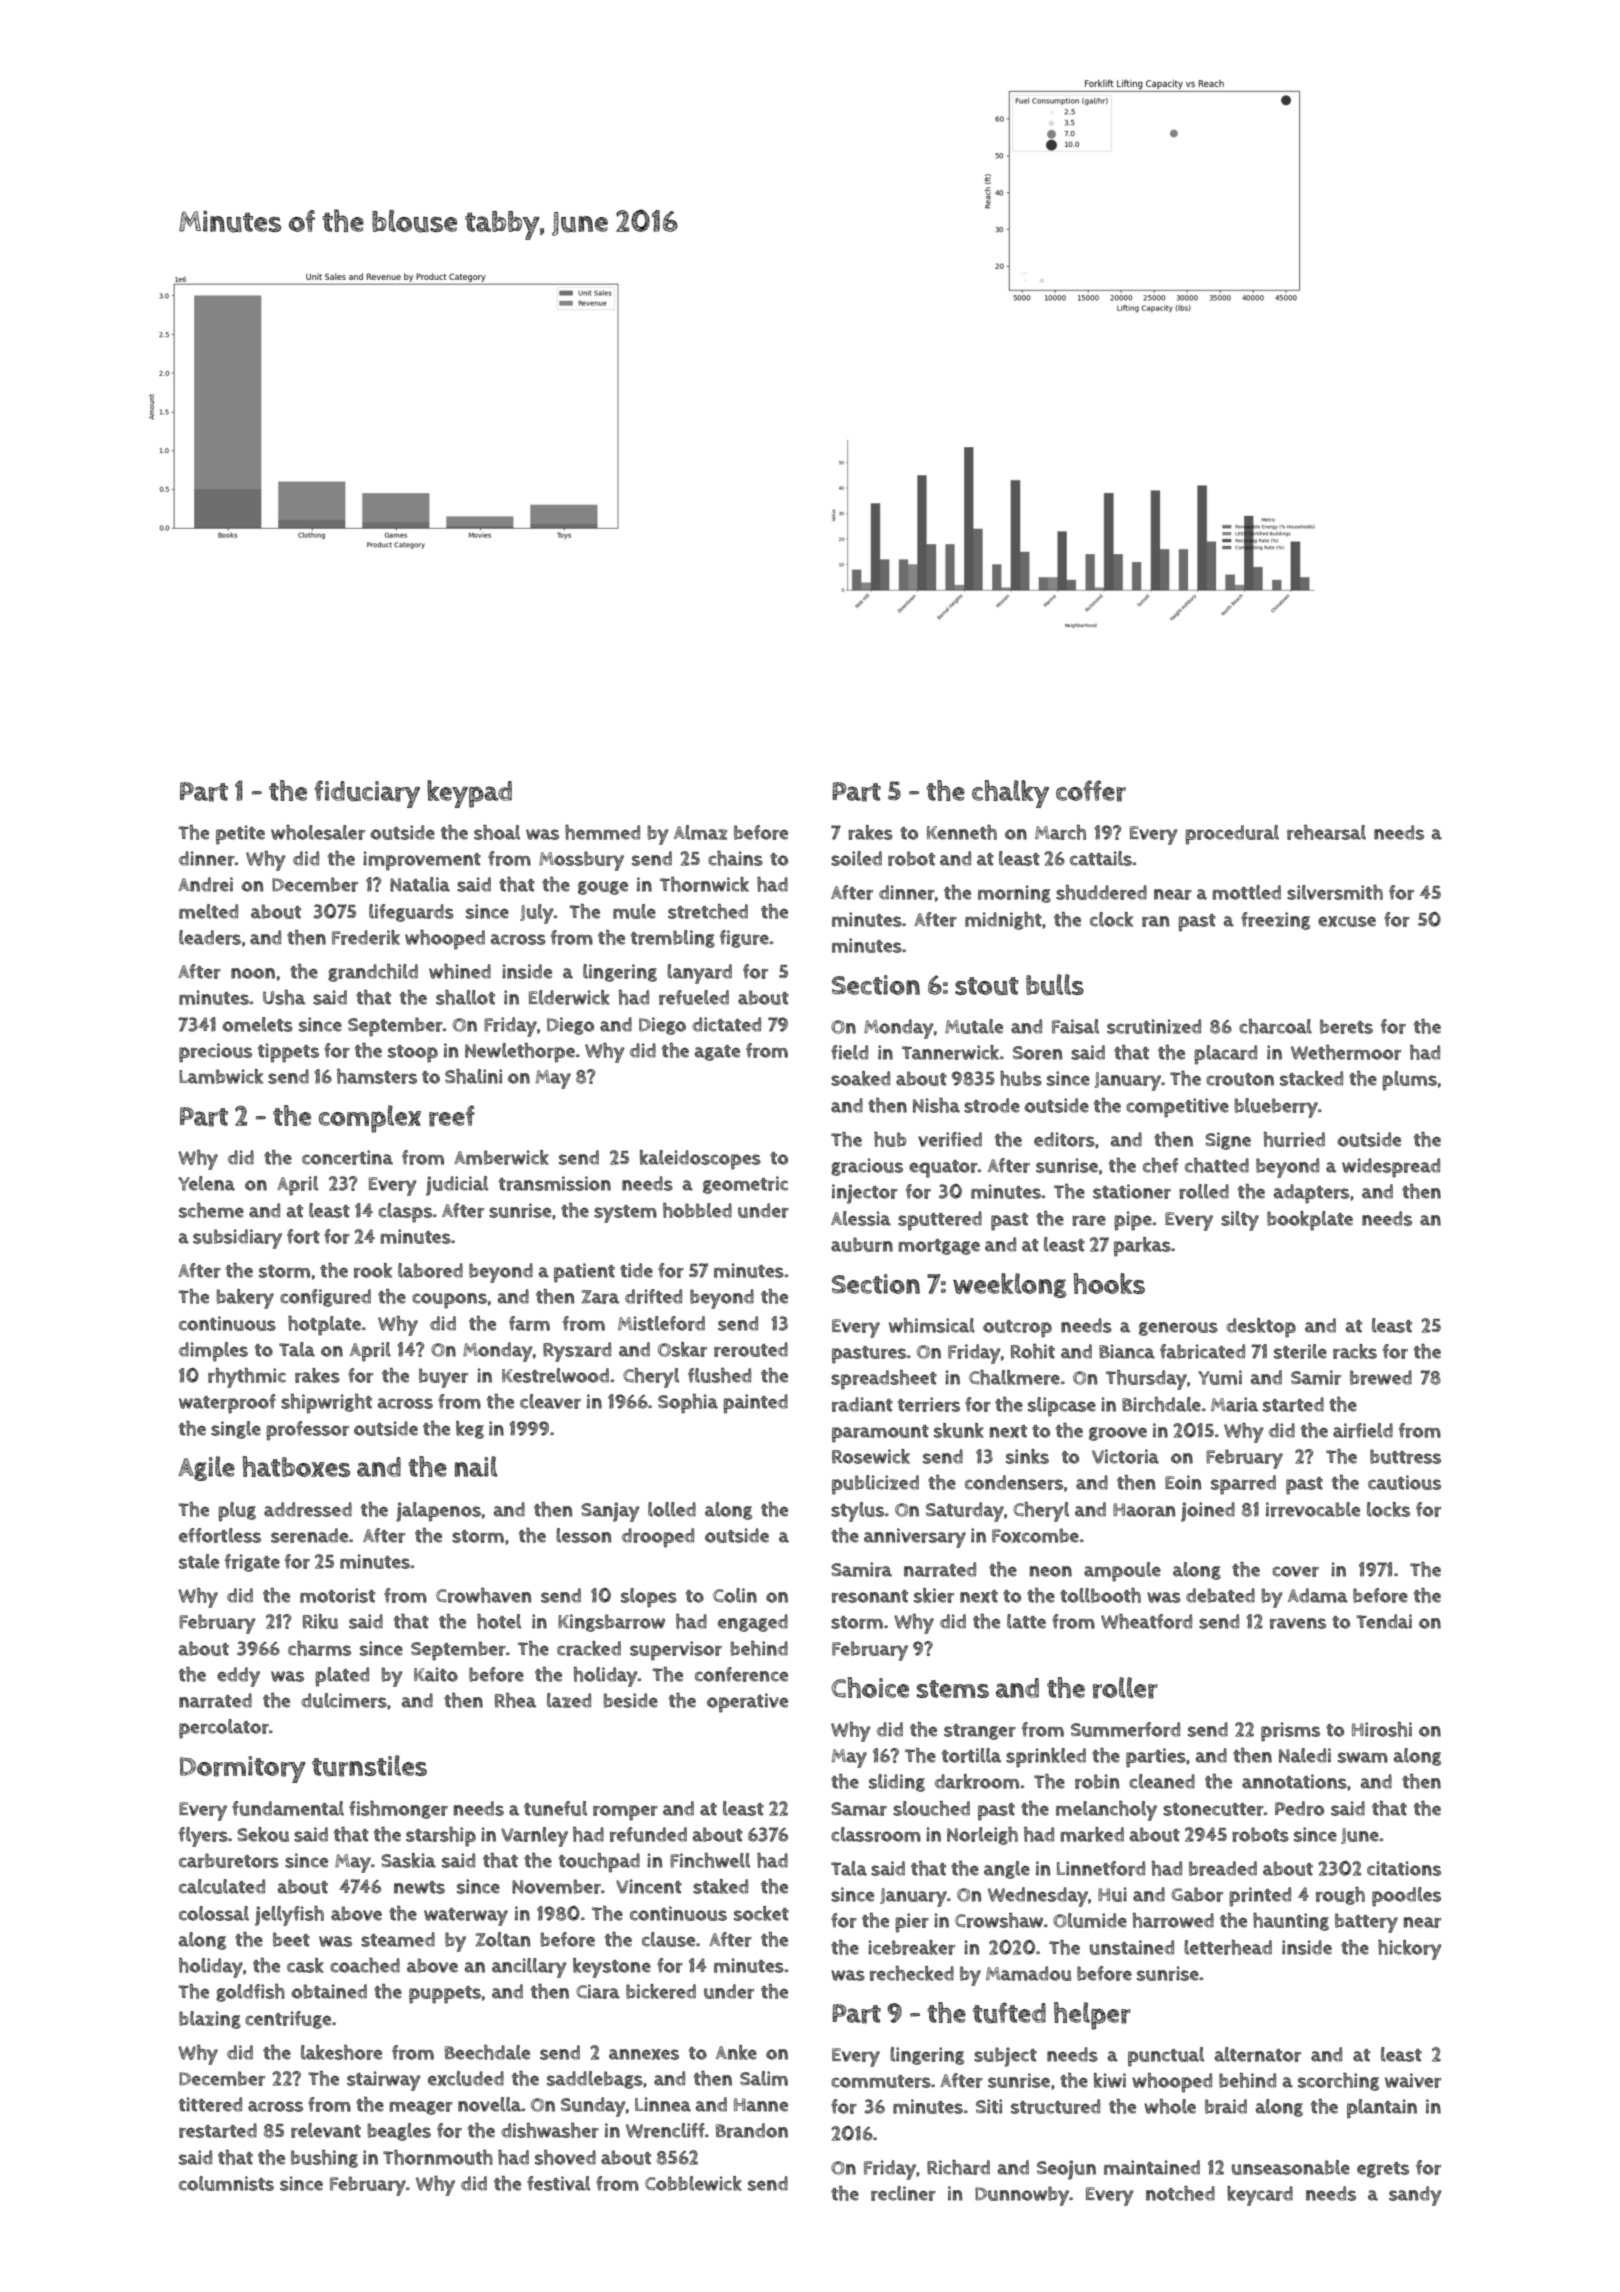  Describe the element at coordinates (1291, 1922) in the screenshot. I see `haunting` at that location.
